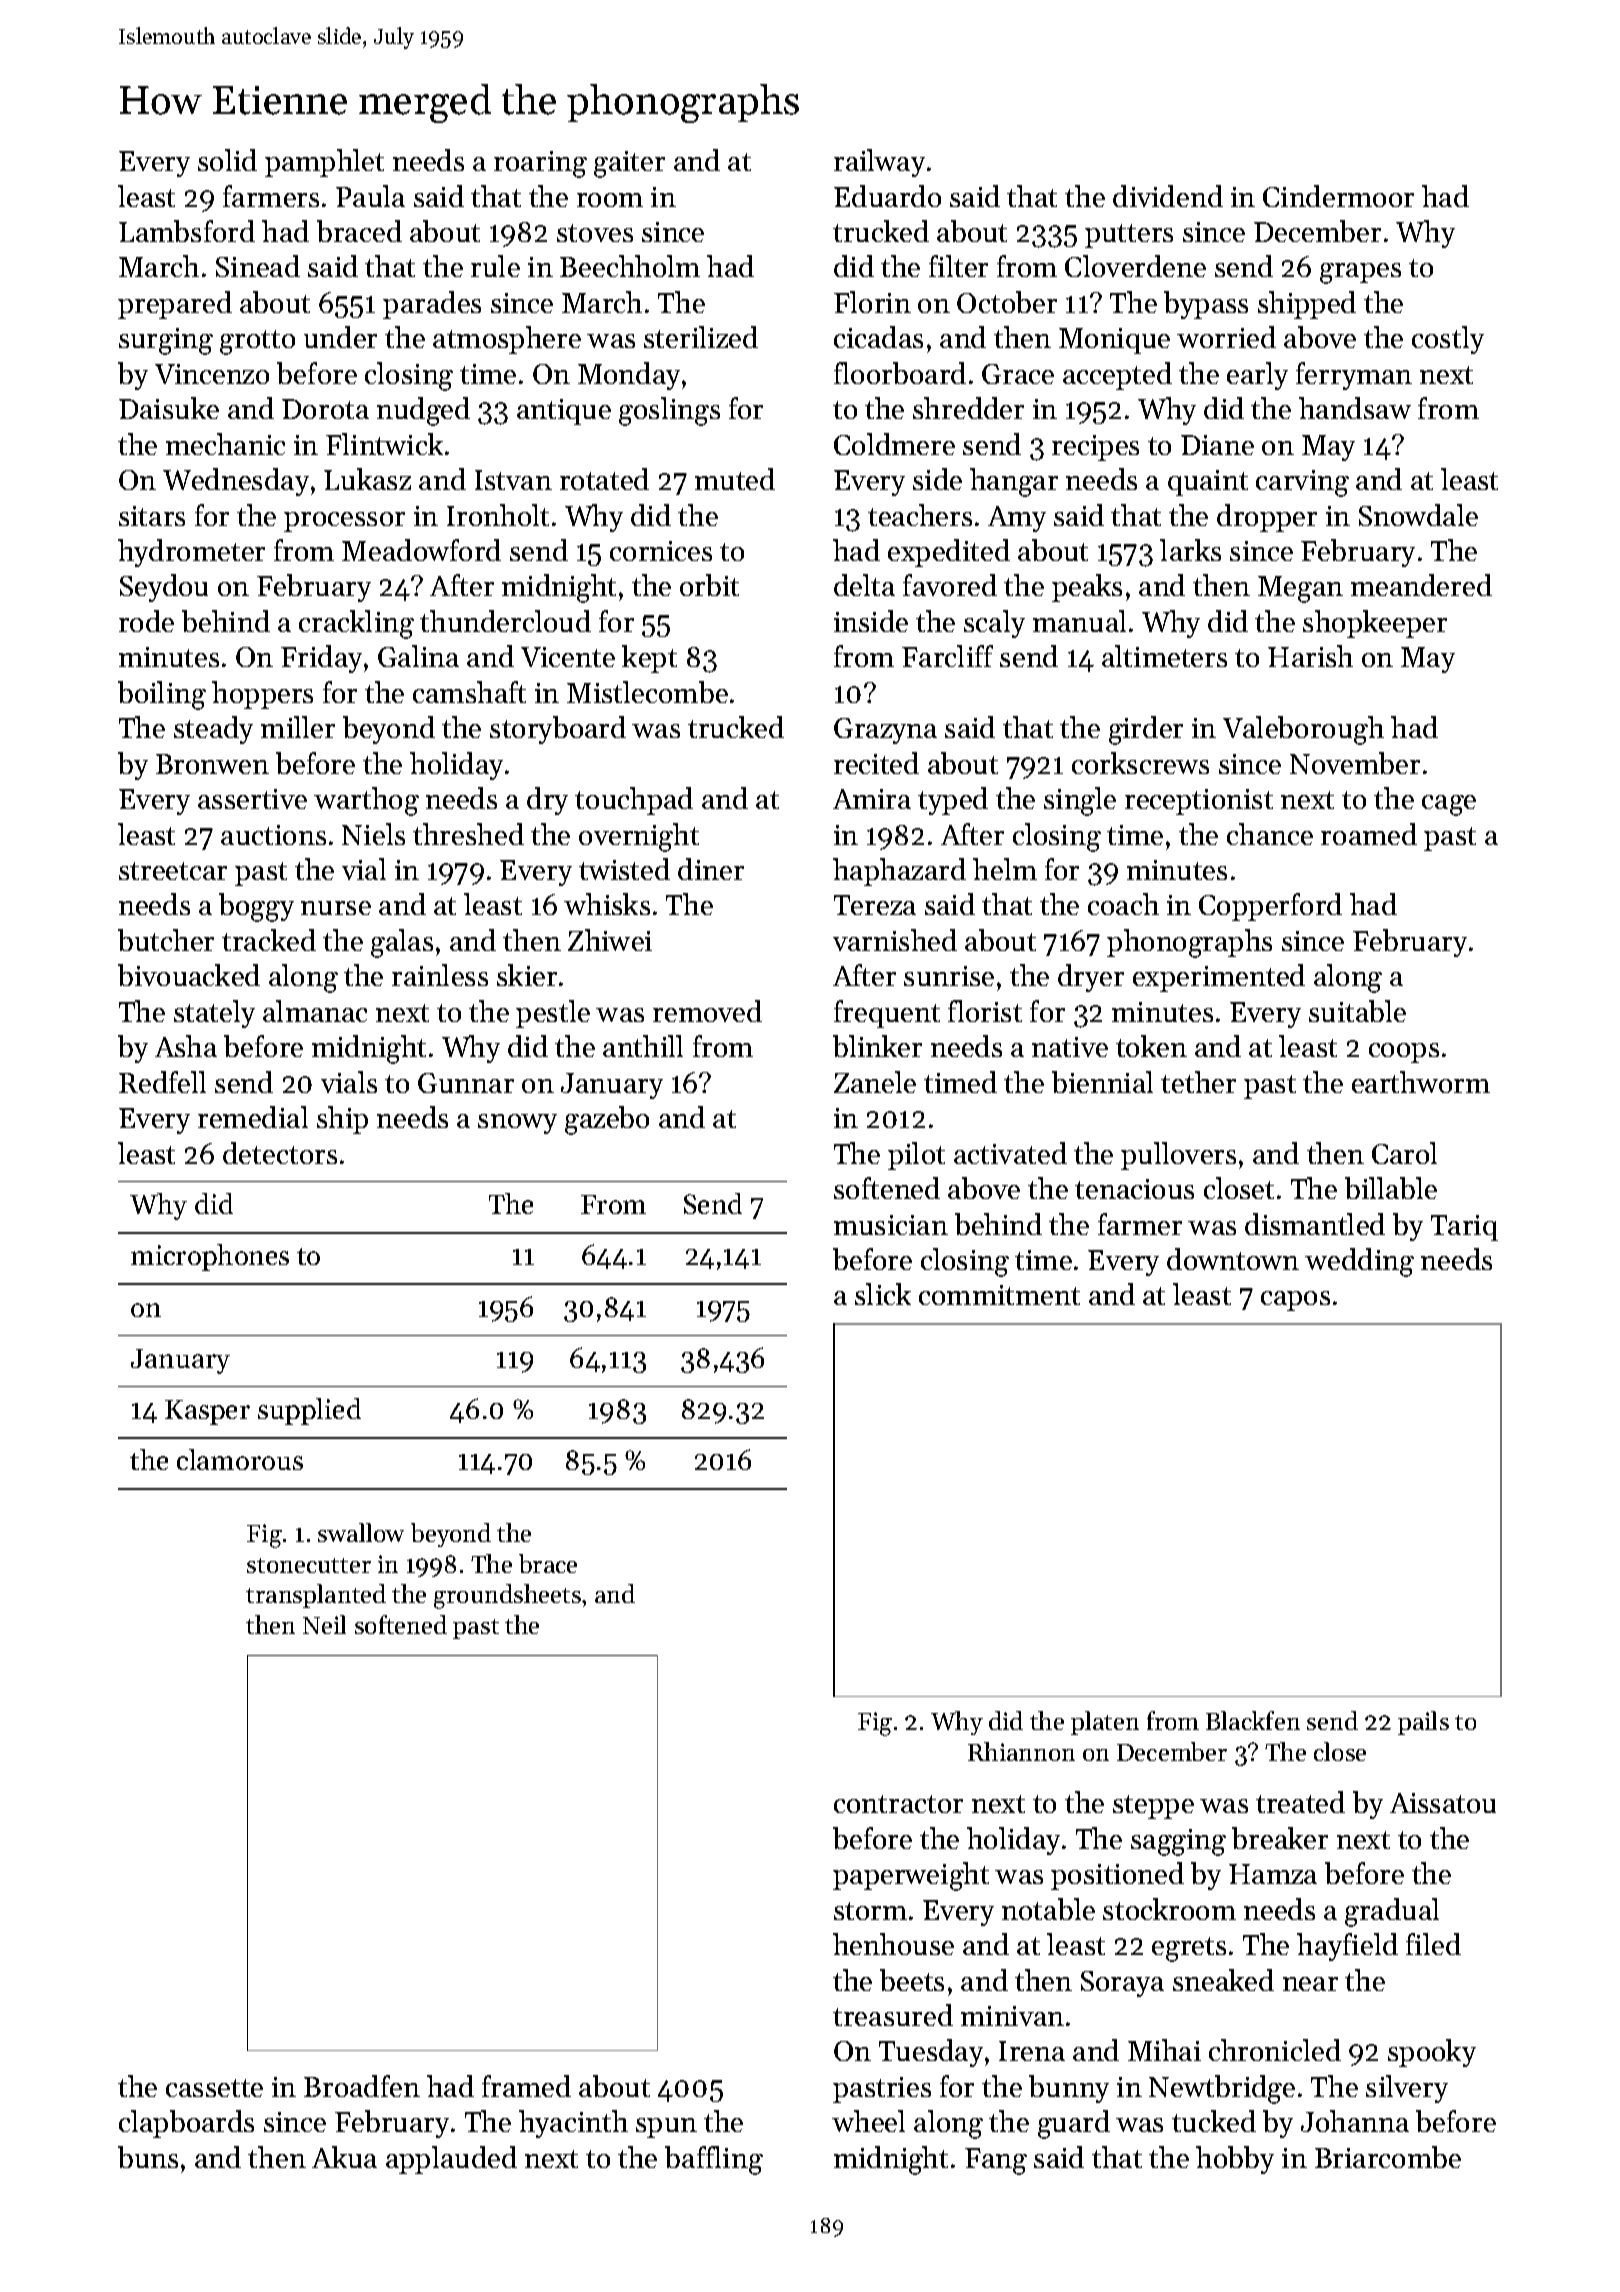 This page has height=2292, width=1620. What do you see at coordinates (344, 2157) in the page?
I see `Akua` at bounding box center [344, 2157].
